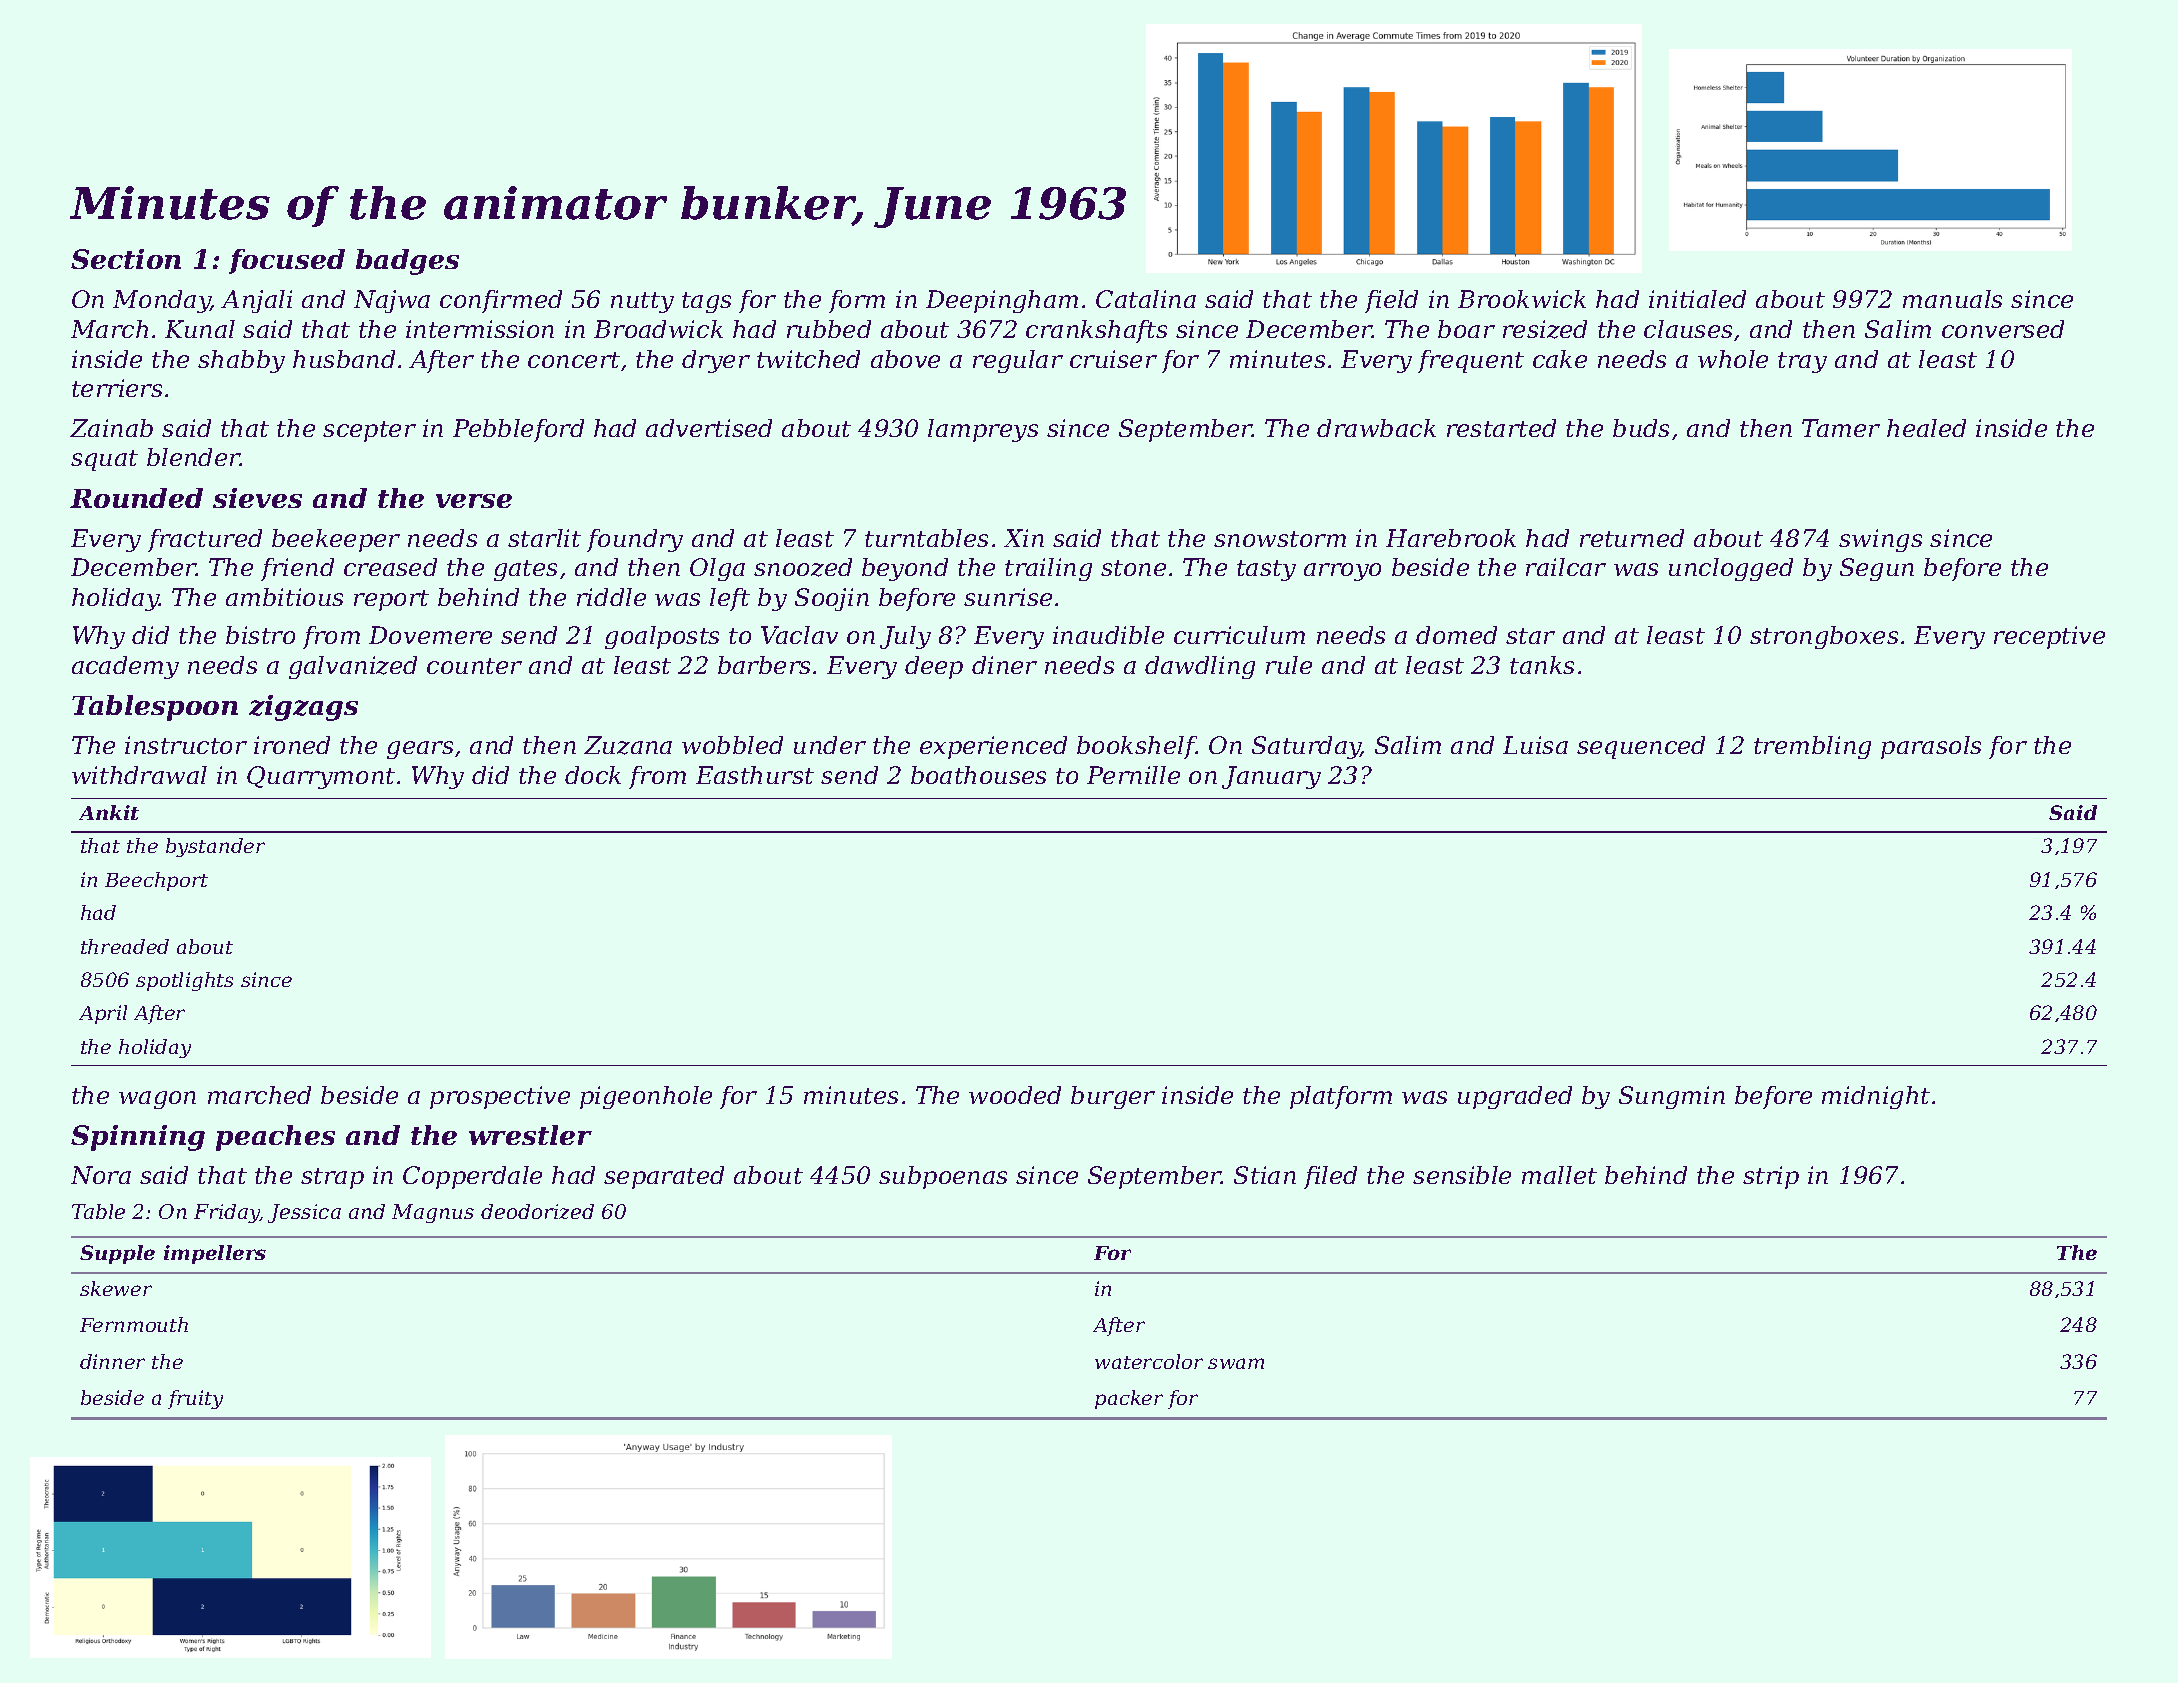  Describe the element at coordinates (260, 635) in the document. I see `bistro` at that location.
